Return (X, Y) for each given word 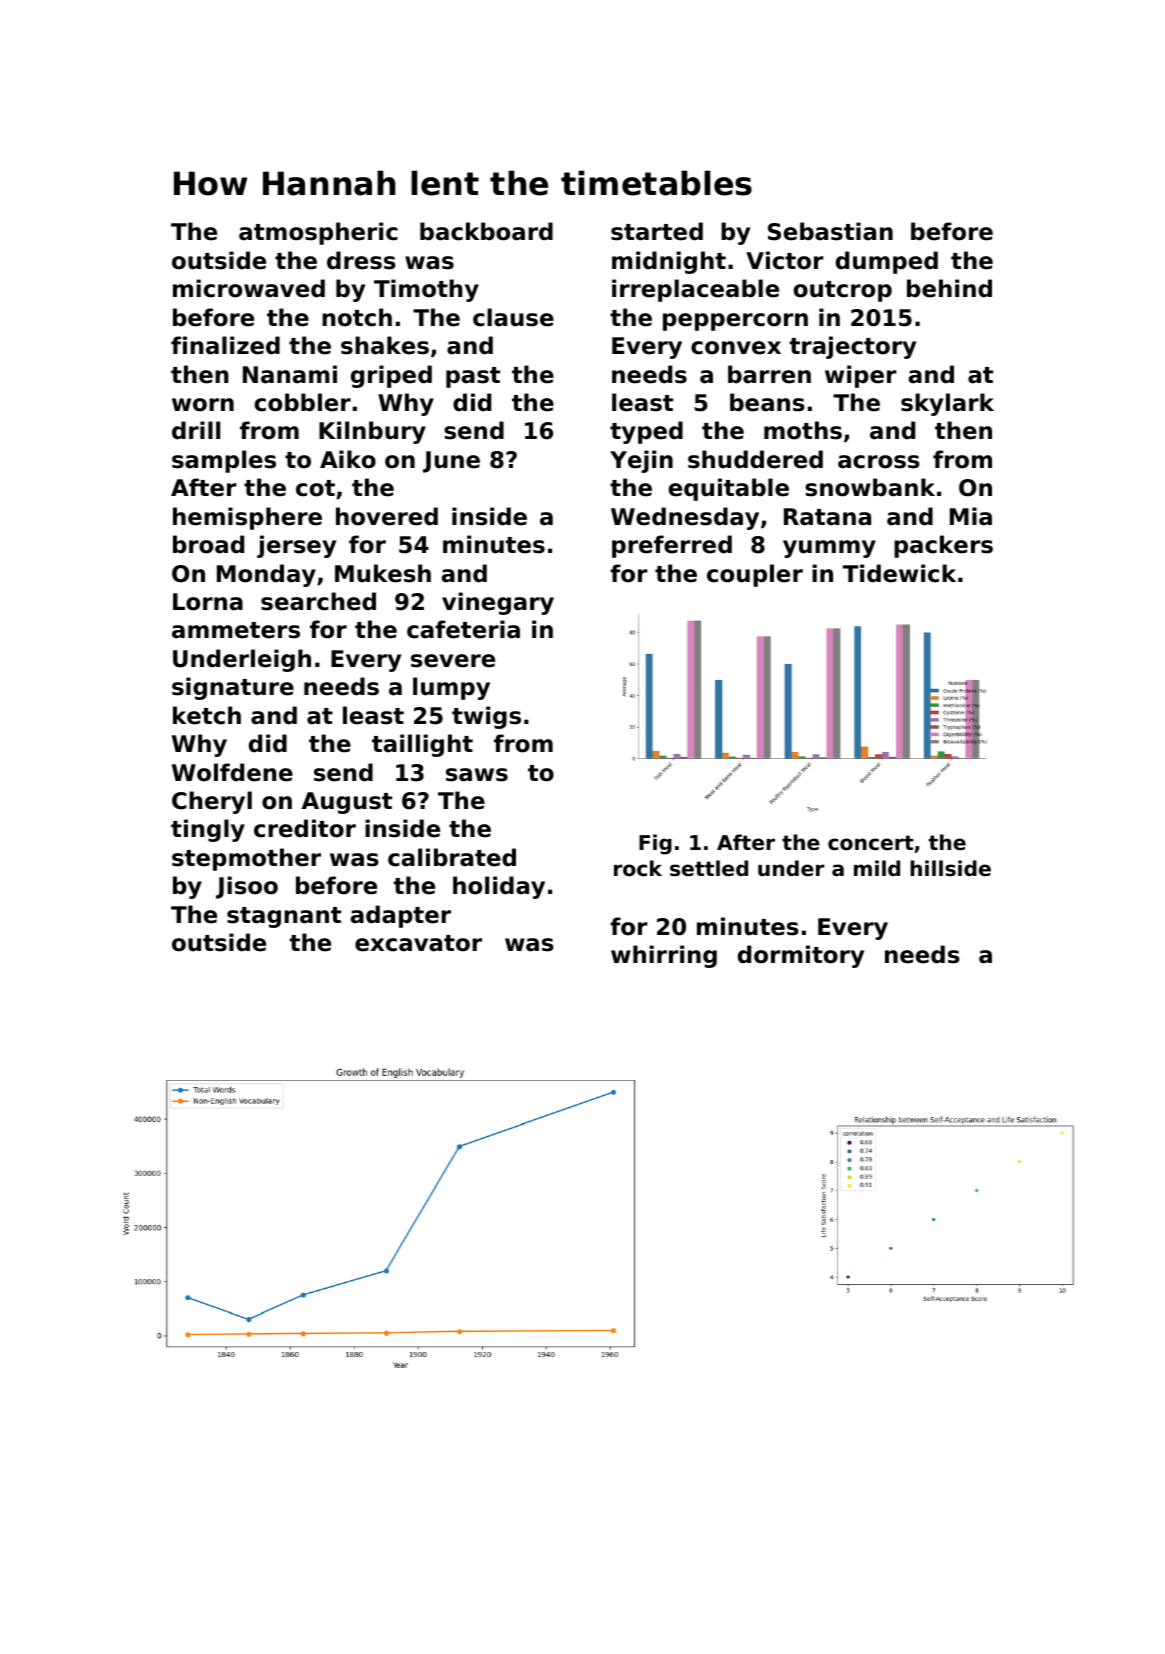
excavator (418, 943)
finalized (225, 345)
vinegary (498, 603)
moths (803, 430)
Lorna (208, 602)
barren (769, 374)
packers (943, 546)
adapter (401, 916)
